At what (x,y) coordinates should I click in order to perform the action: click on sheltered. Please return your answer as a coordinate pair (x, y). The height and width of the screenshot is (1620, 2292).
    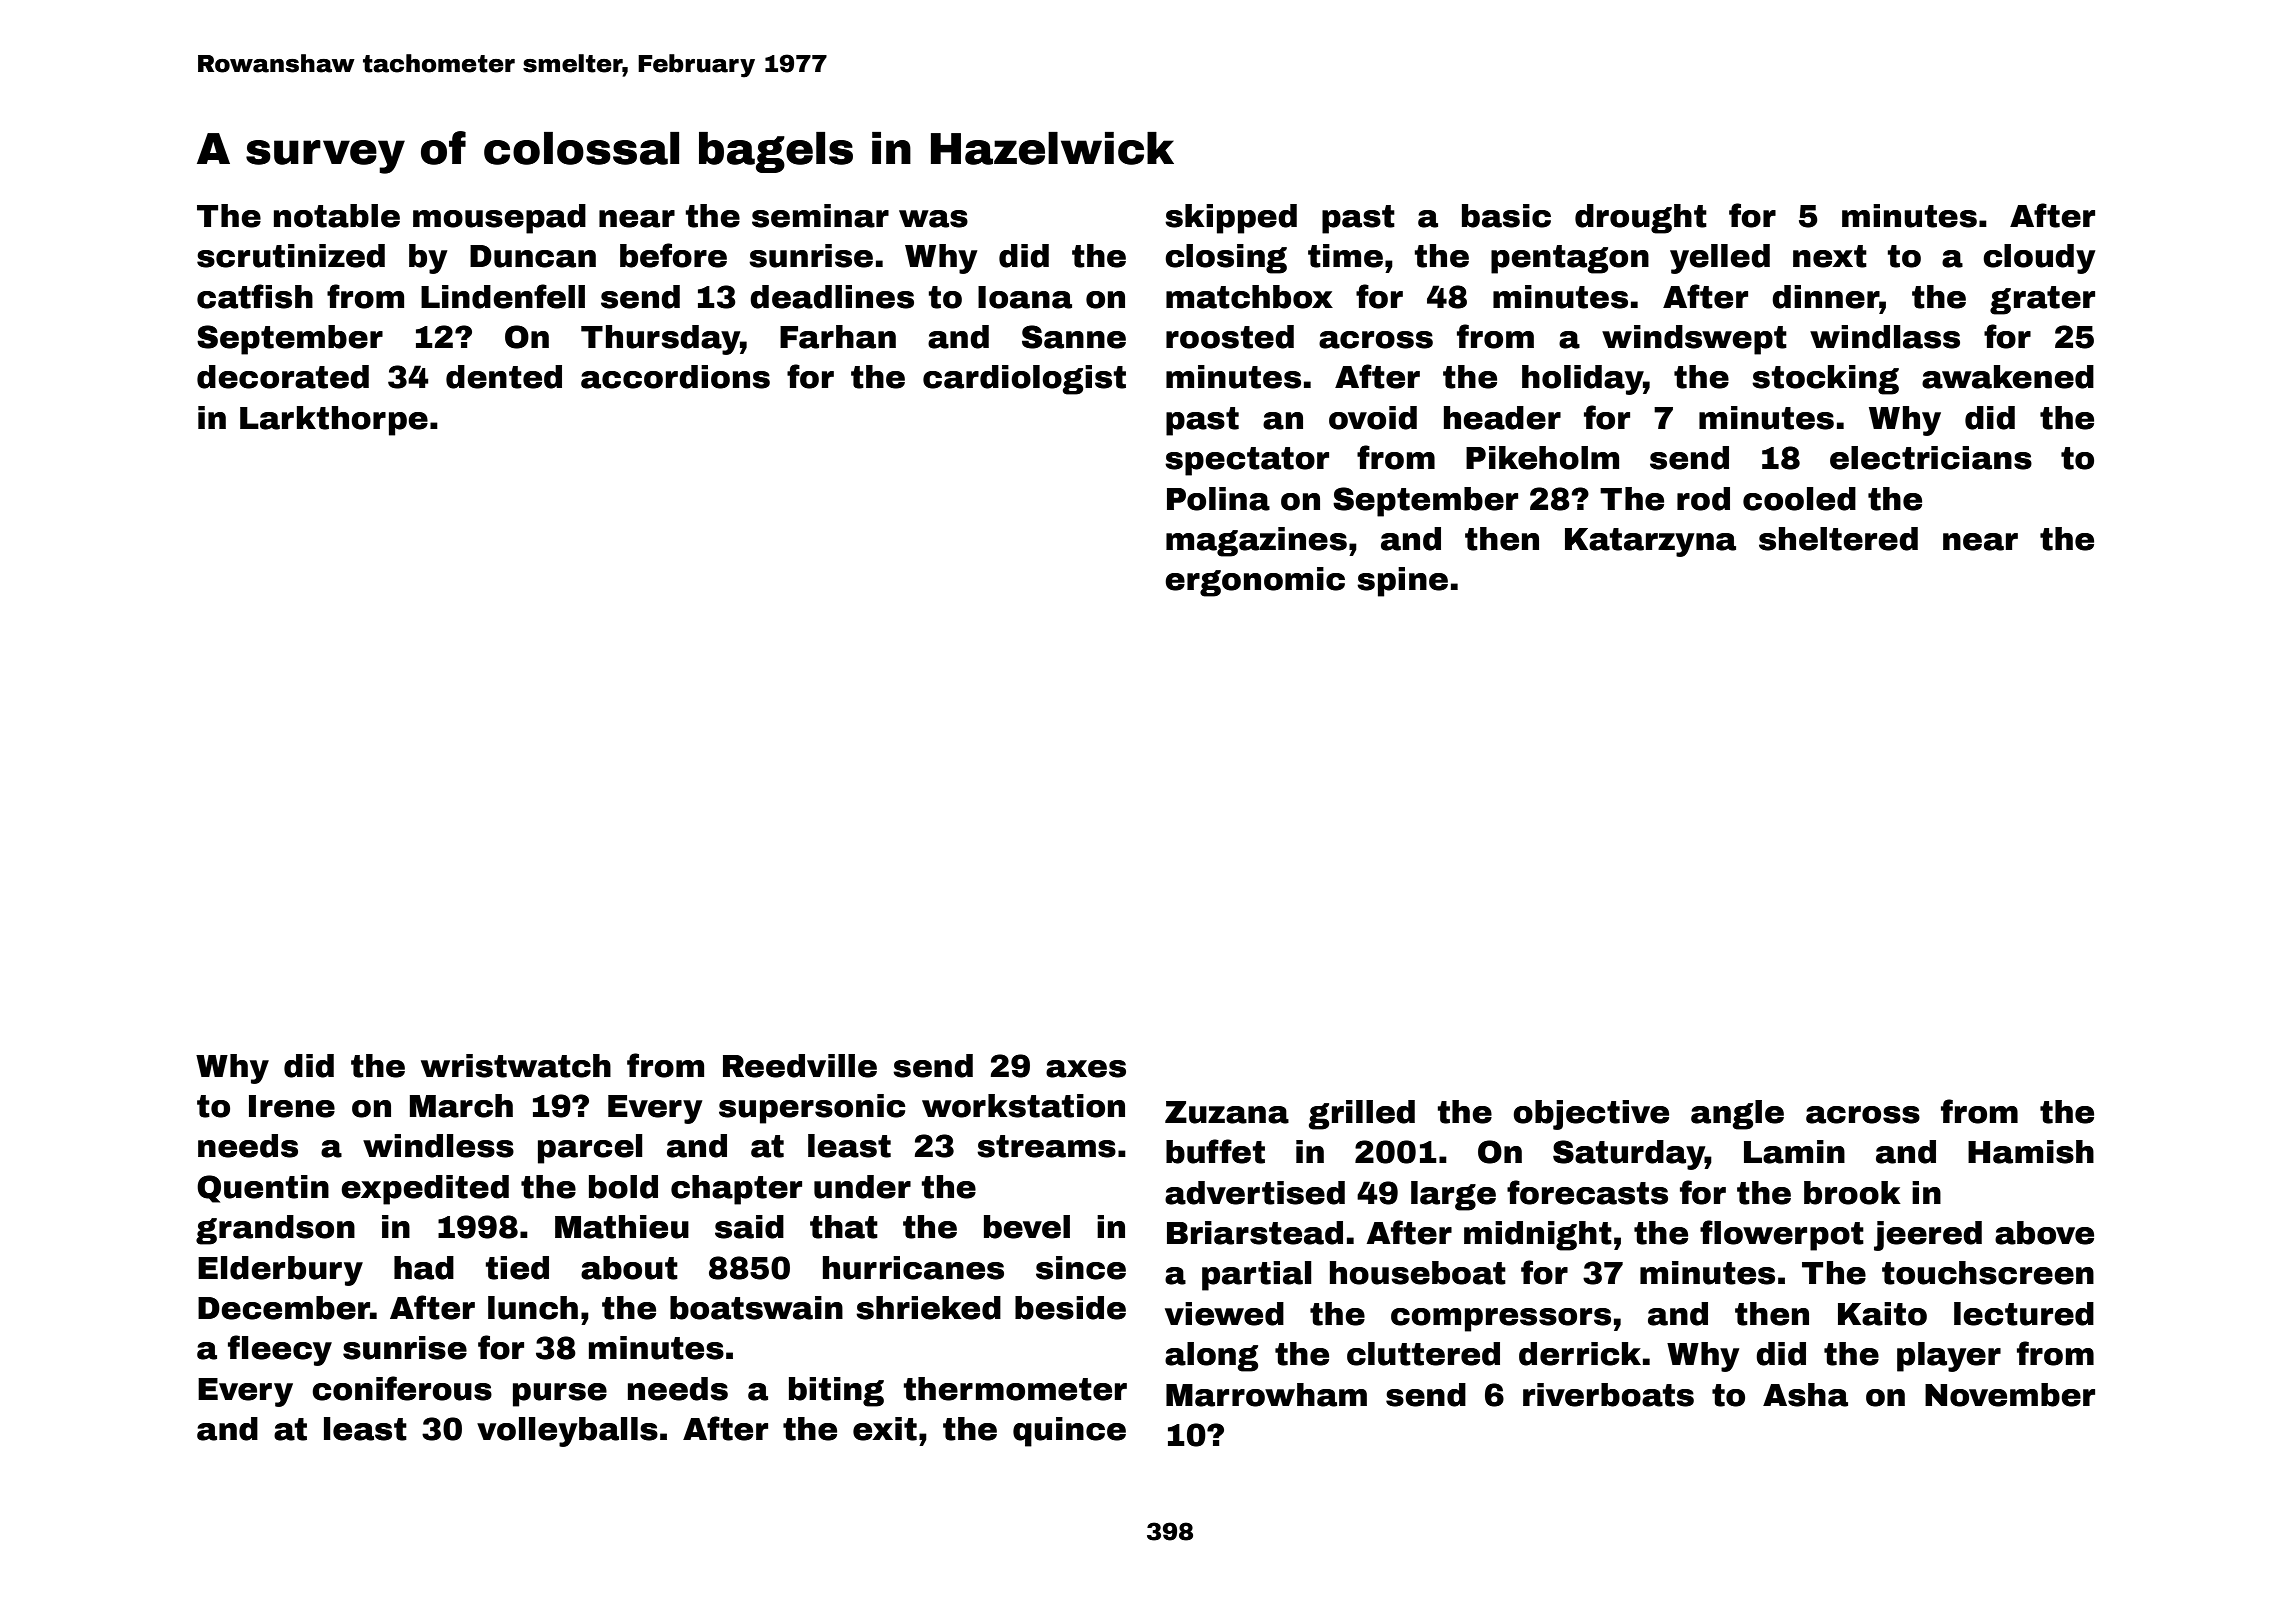
    Looking at the image, I should click on (1838, 539).
